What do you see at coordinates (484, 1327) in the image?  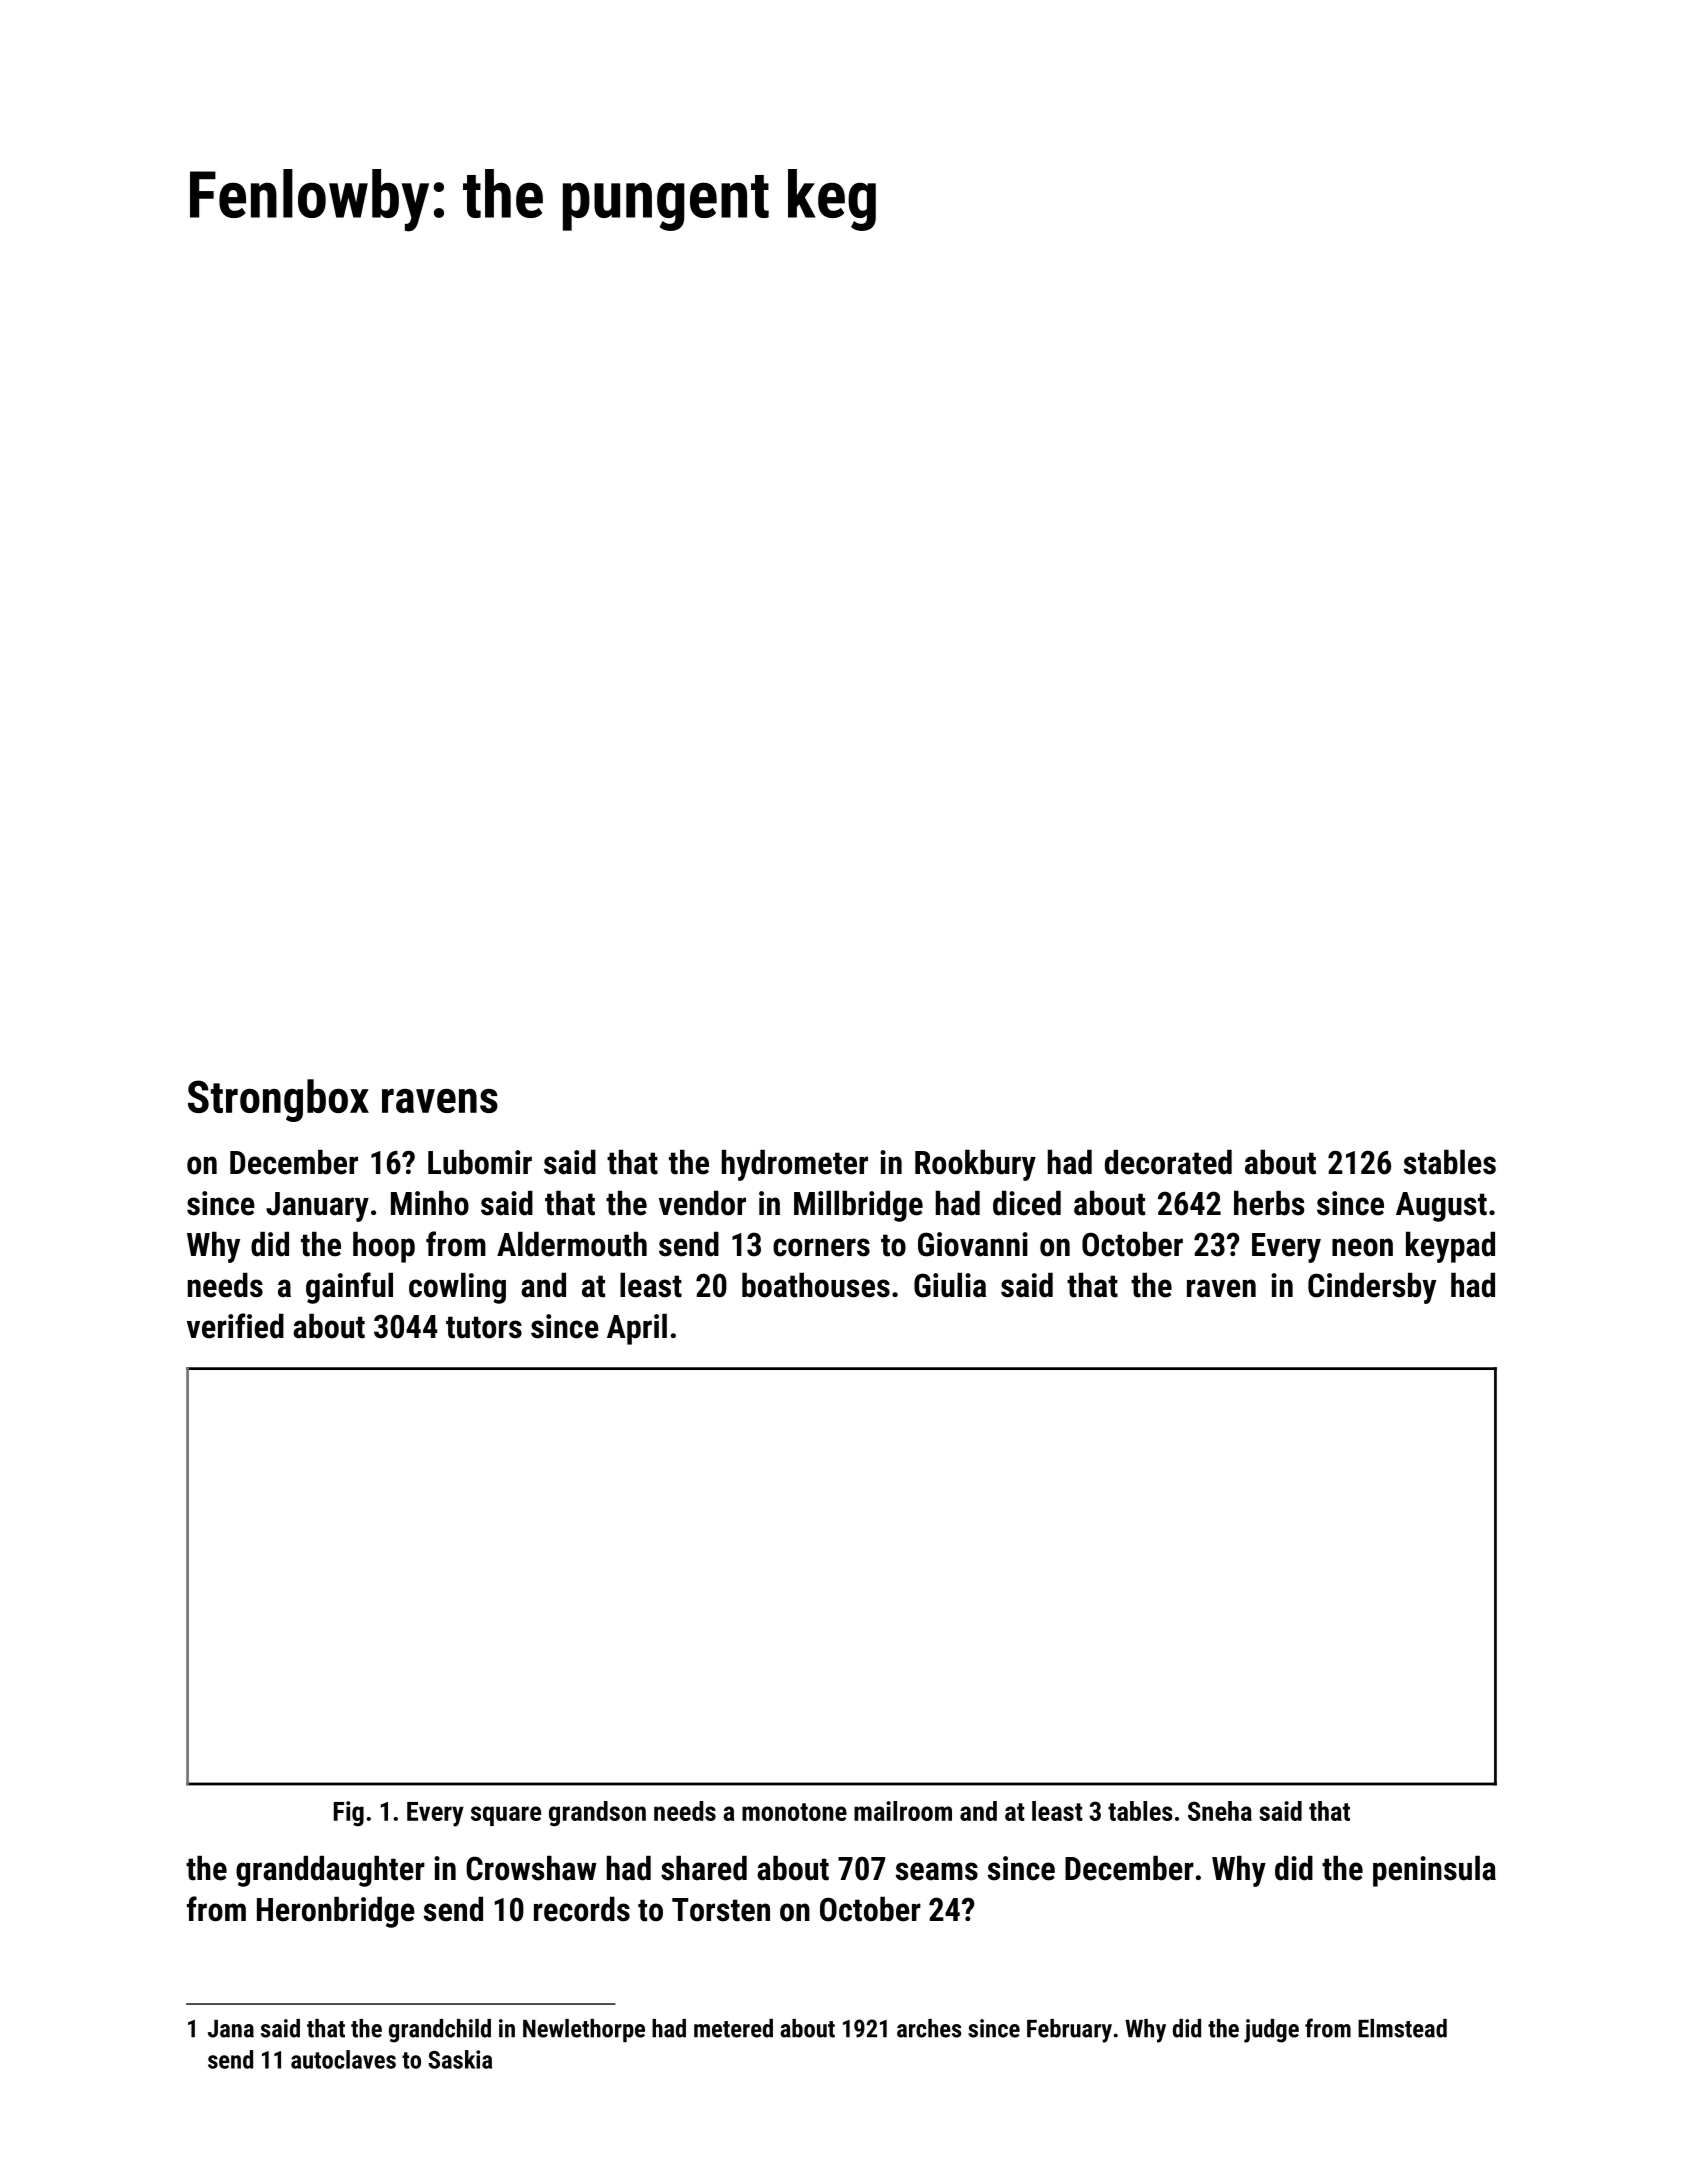 I see `tutors` at bounding box center [484, 1327].
